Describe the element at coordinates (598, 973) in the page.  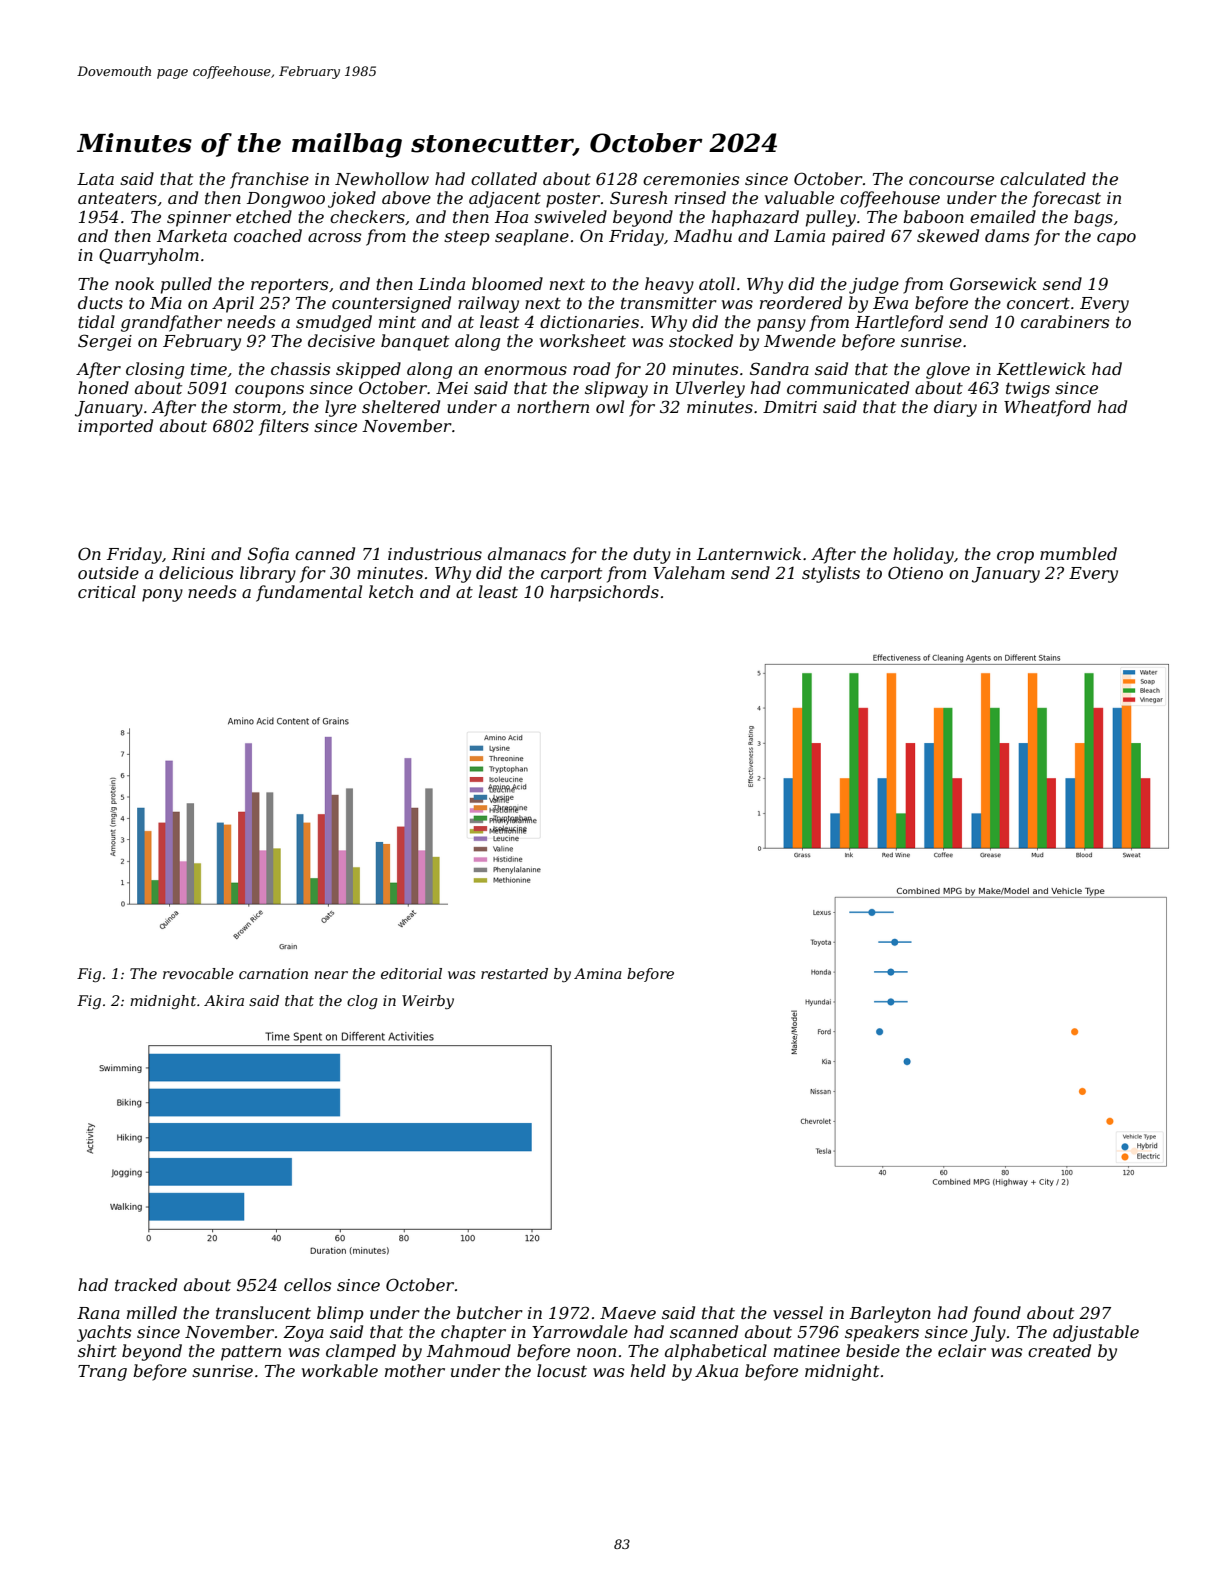
I see `Amina` at that location.
